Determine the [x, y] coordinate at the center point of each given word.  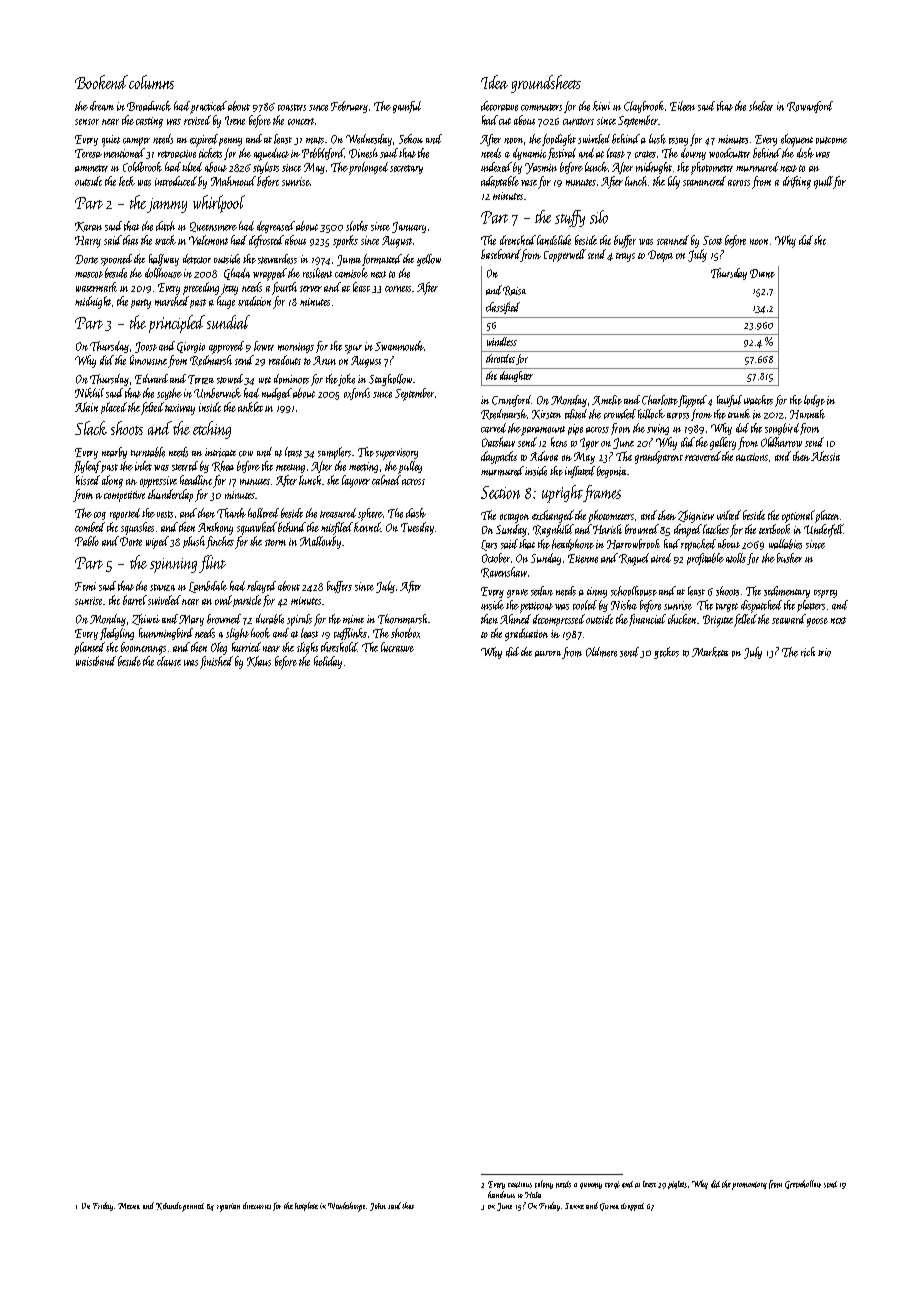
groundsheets [546, 84]
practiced [208, 107]
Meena [129, 1206]
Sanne [574, 1206]
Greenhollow [803, 1184]
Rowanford [810, 107]
